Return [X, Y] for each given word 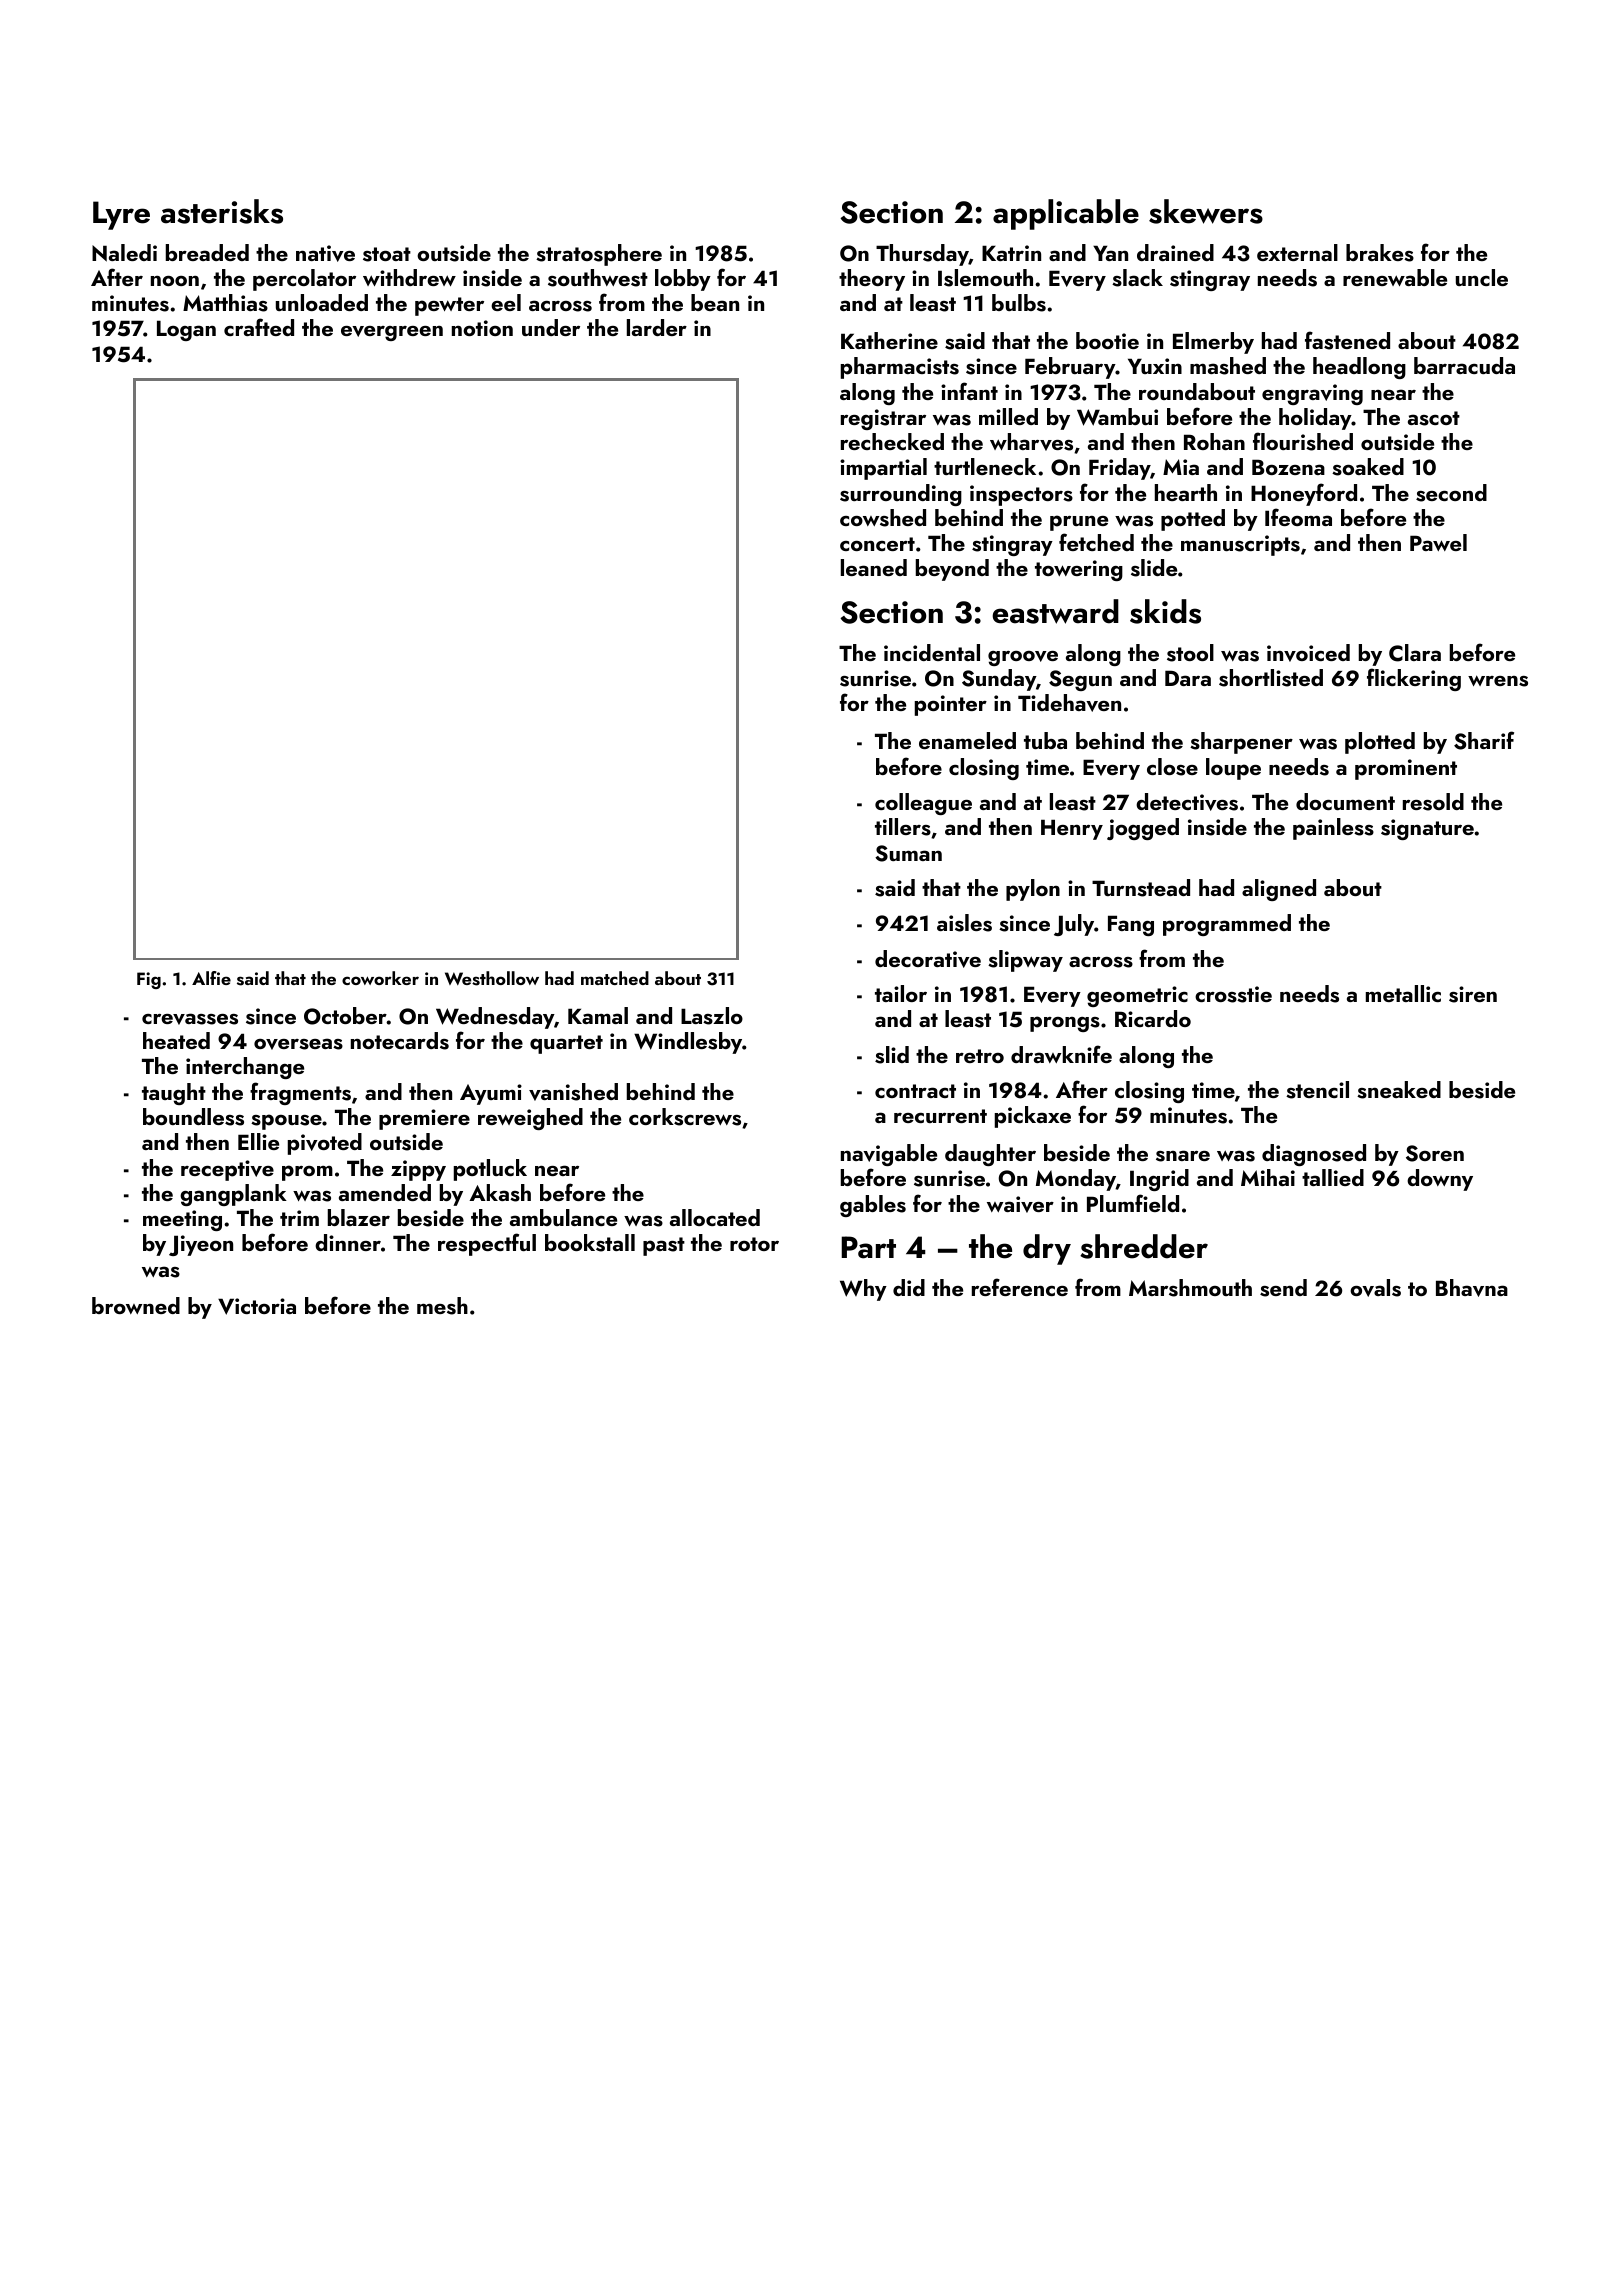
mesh [442, 1306]
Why [863, 1290]
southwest [598, 278]
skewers [1206, 211]
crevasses [190, 1019]
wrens [1498, 681]
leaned [874, 567]
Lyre [121, 215]
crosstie [1233, 994]
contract [915, 1091]
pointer [951, 705]
